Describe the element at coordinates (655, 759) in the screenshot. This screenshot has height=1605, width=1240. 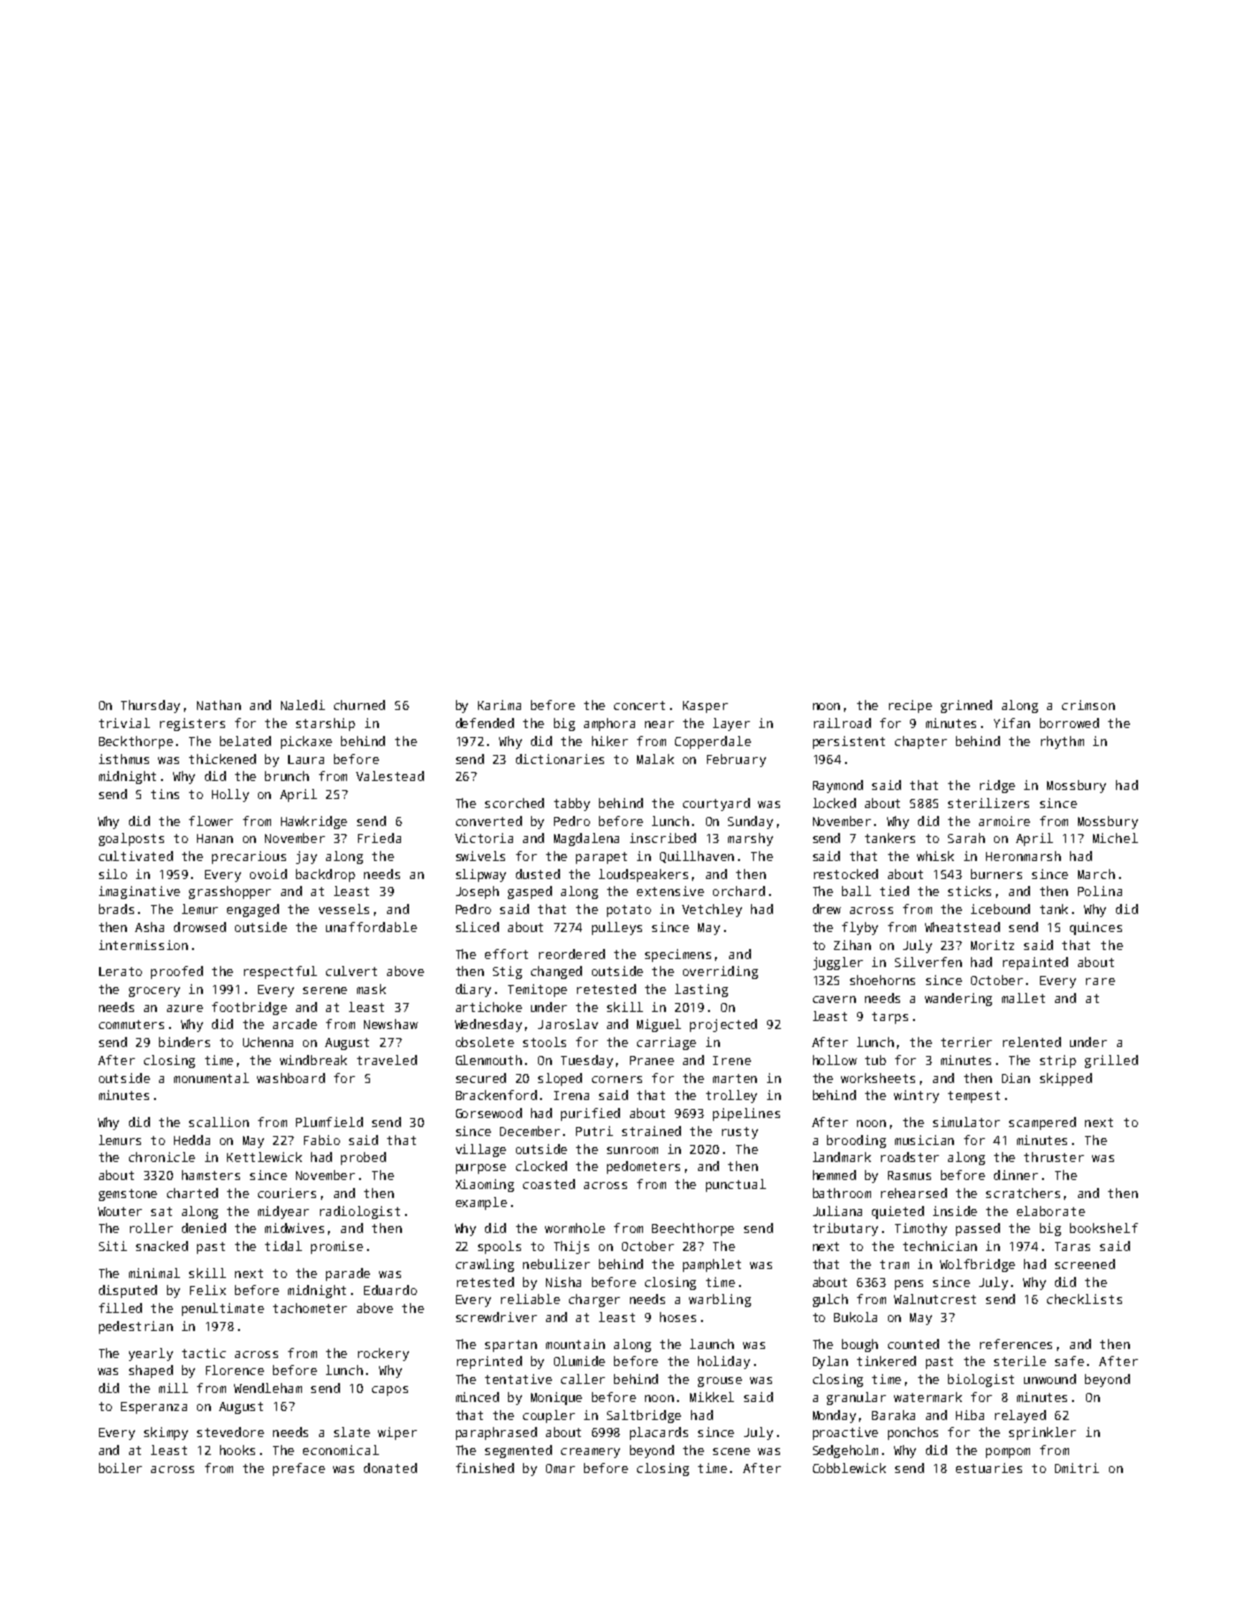
I see `Malak` at that location.
